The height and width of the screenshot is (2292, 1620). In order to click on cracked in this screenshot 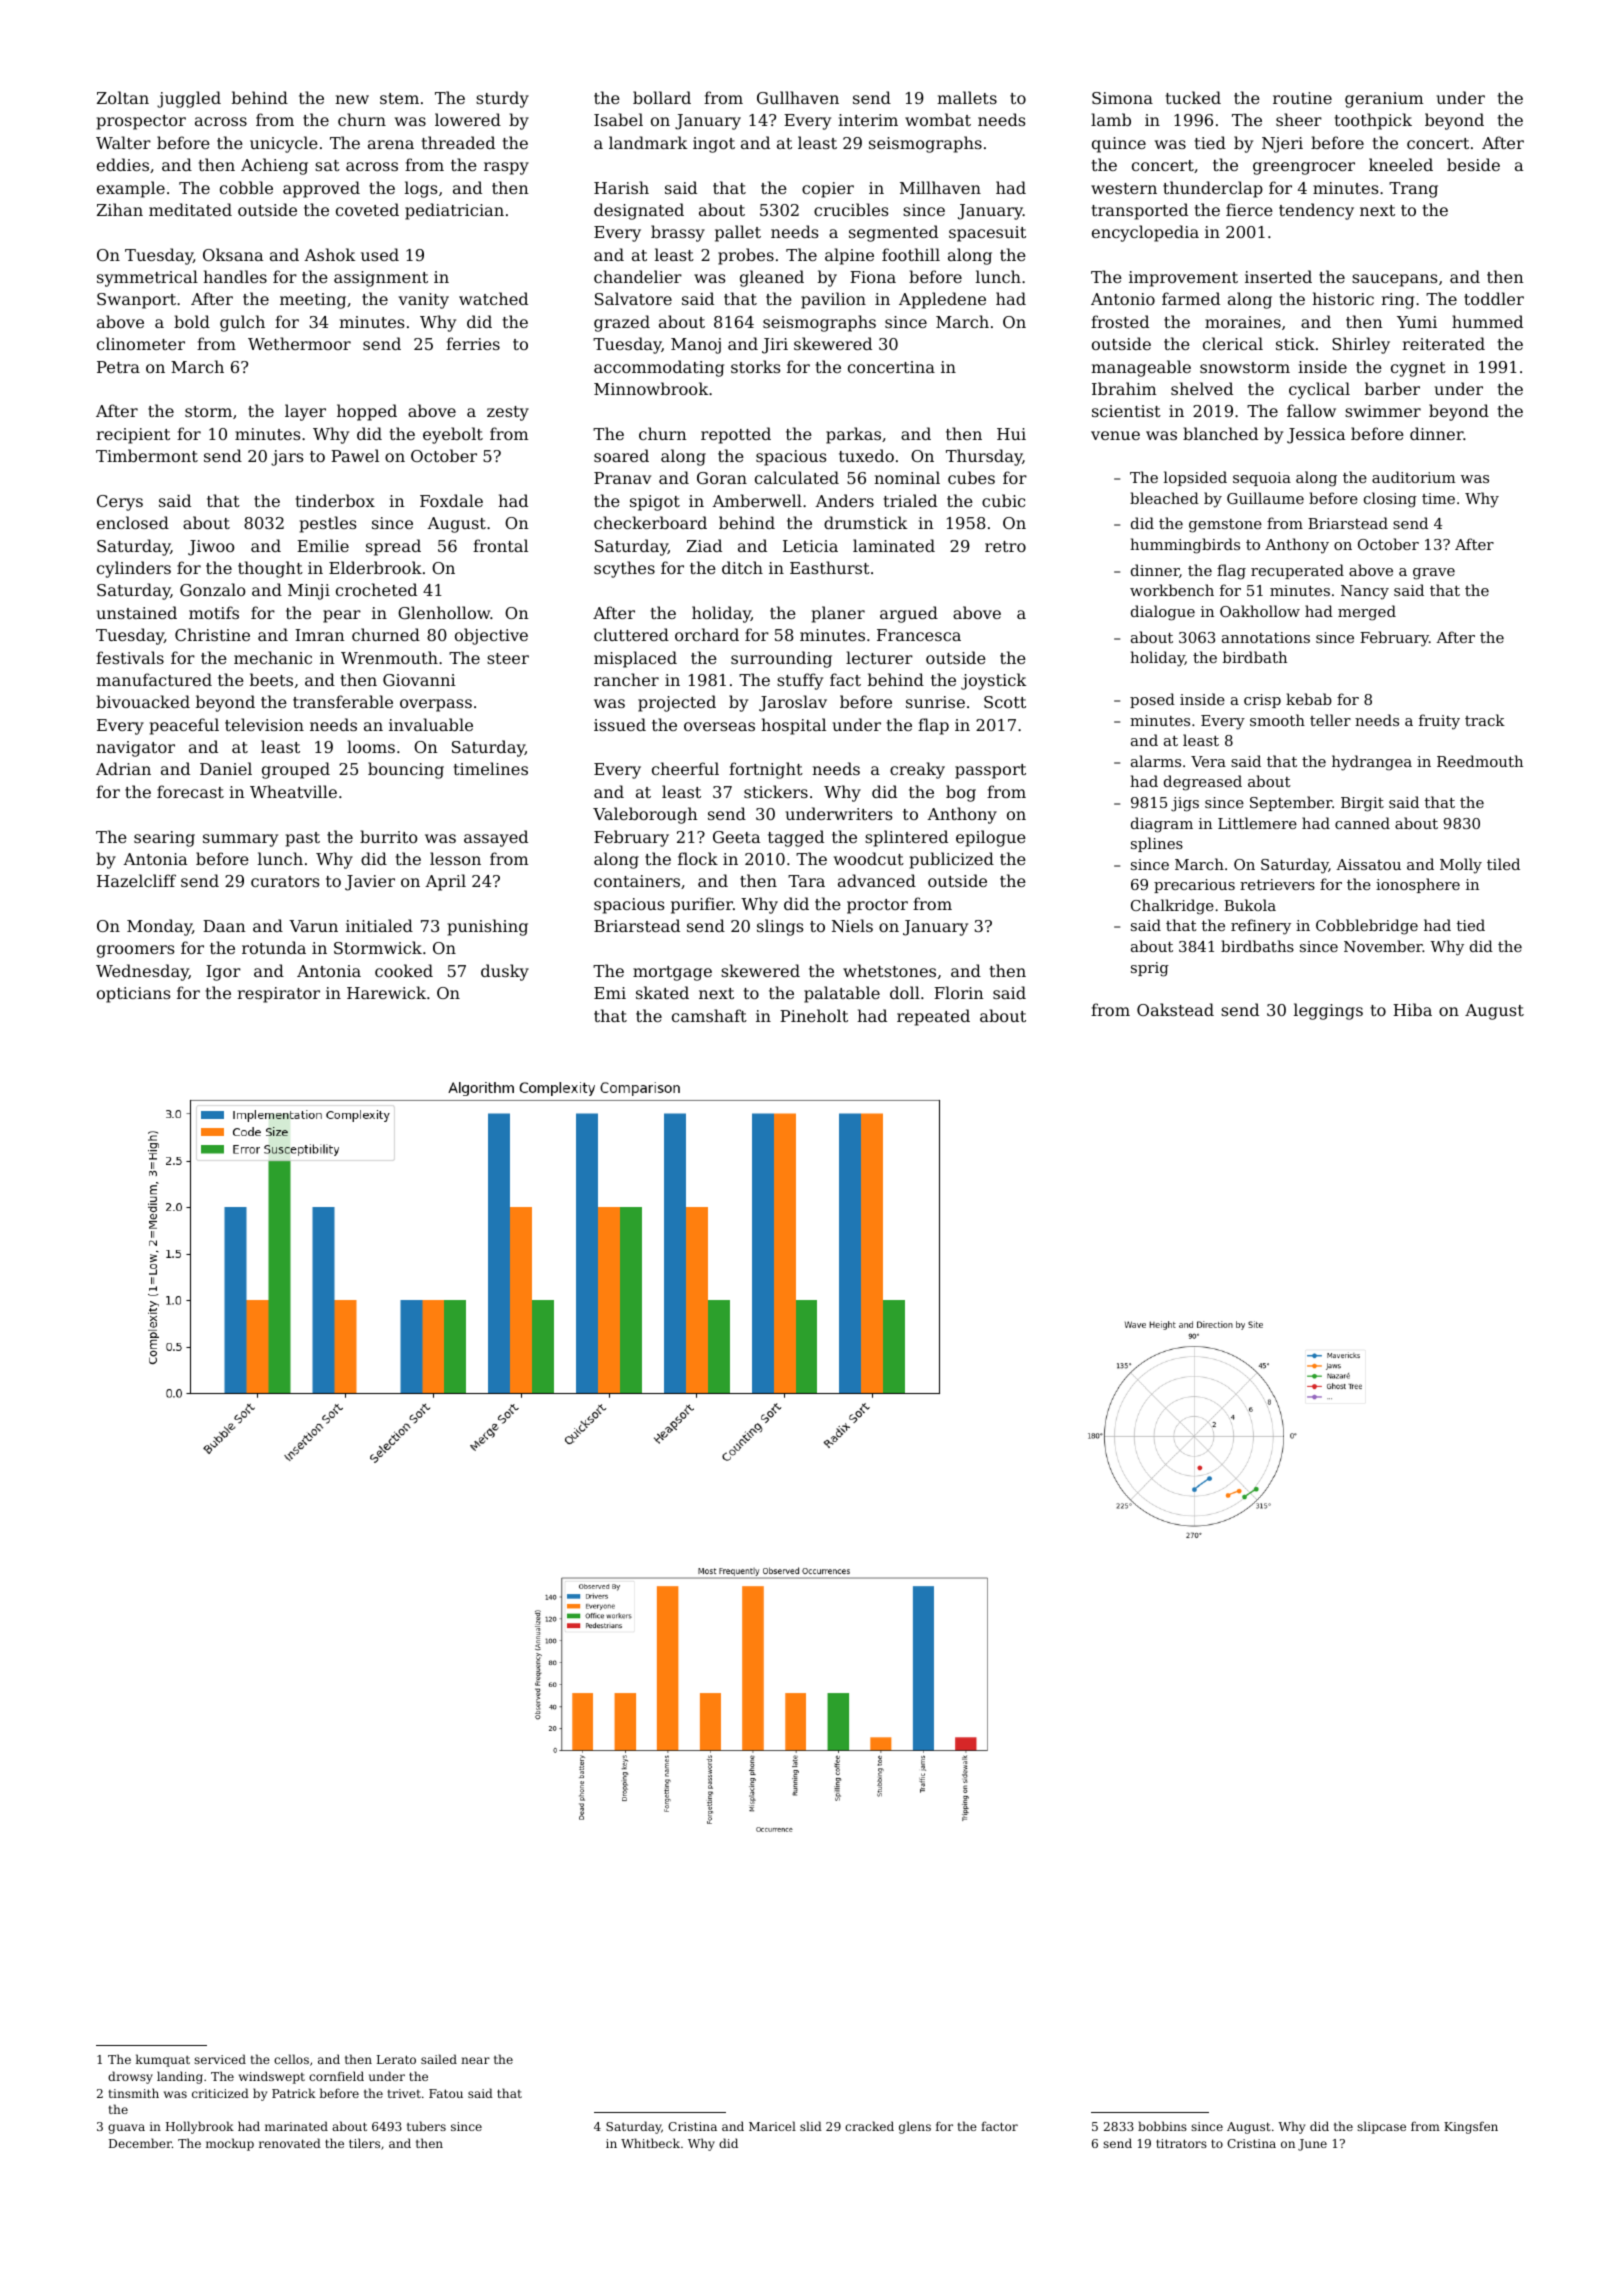, I will do `click(869, 2126)`.
